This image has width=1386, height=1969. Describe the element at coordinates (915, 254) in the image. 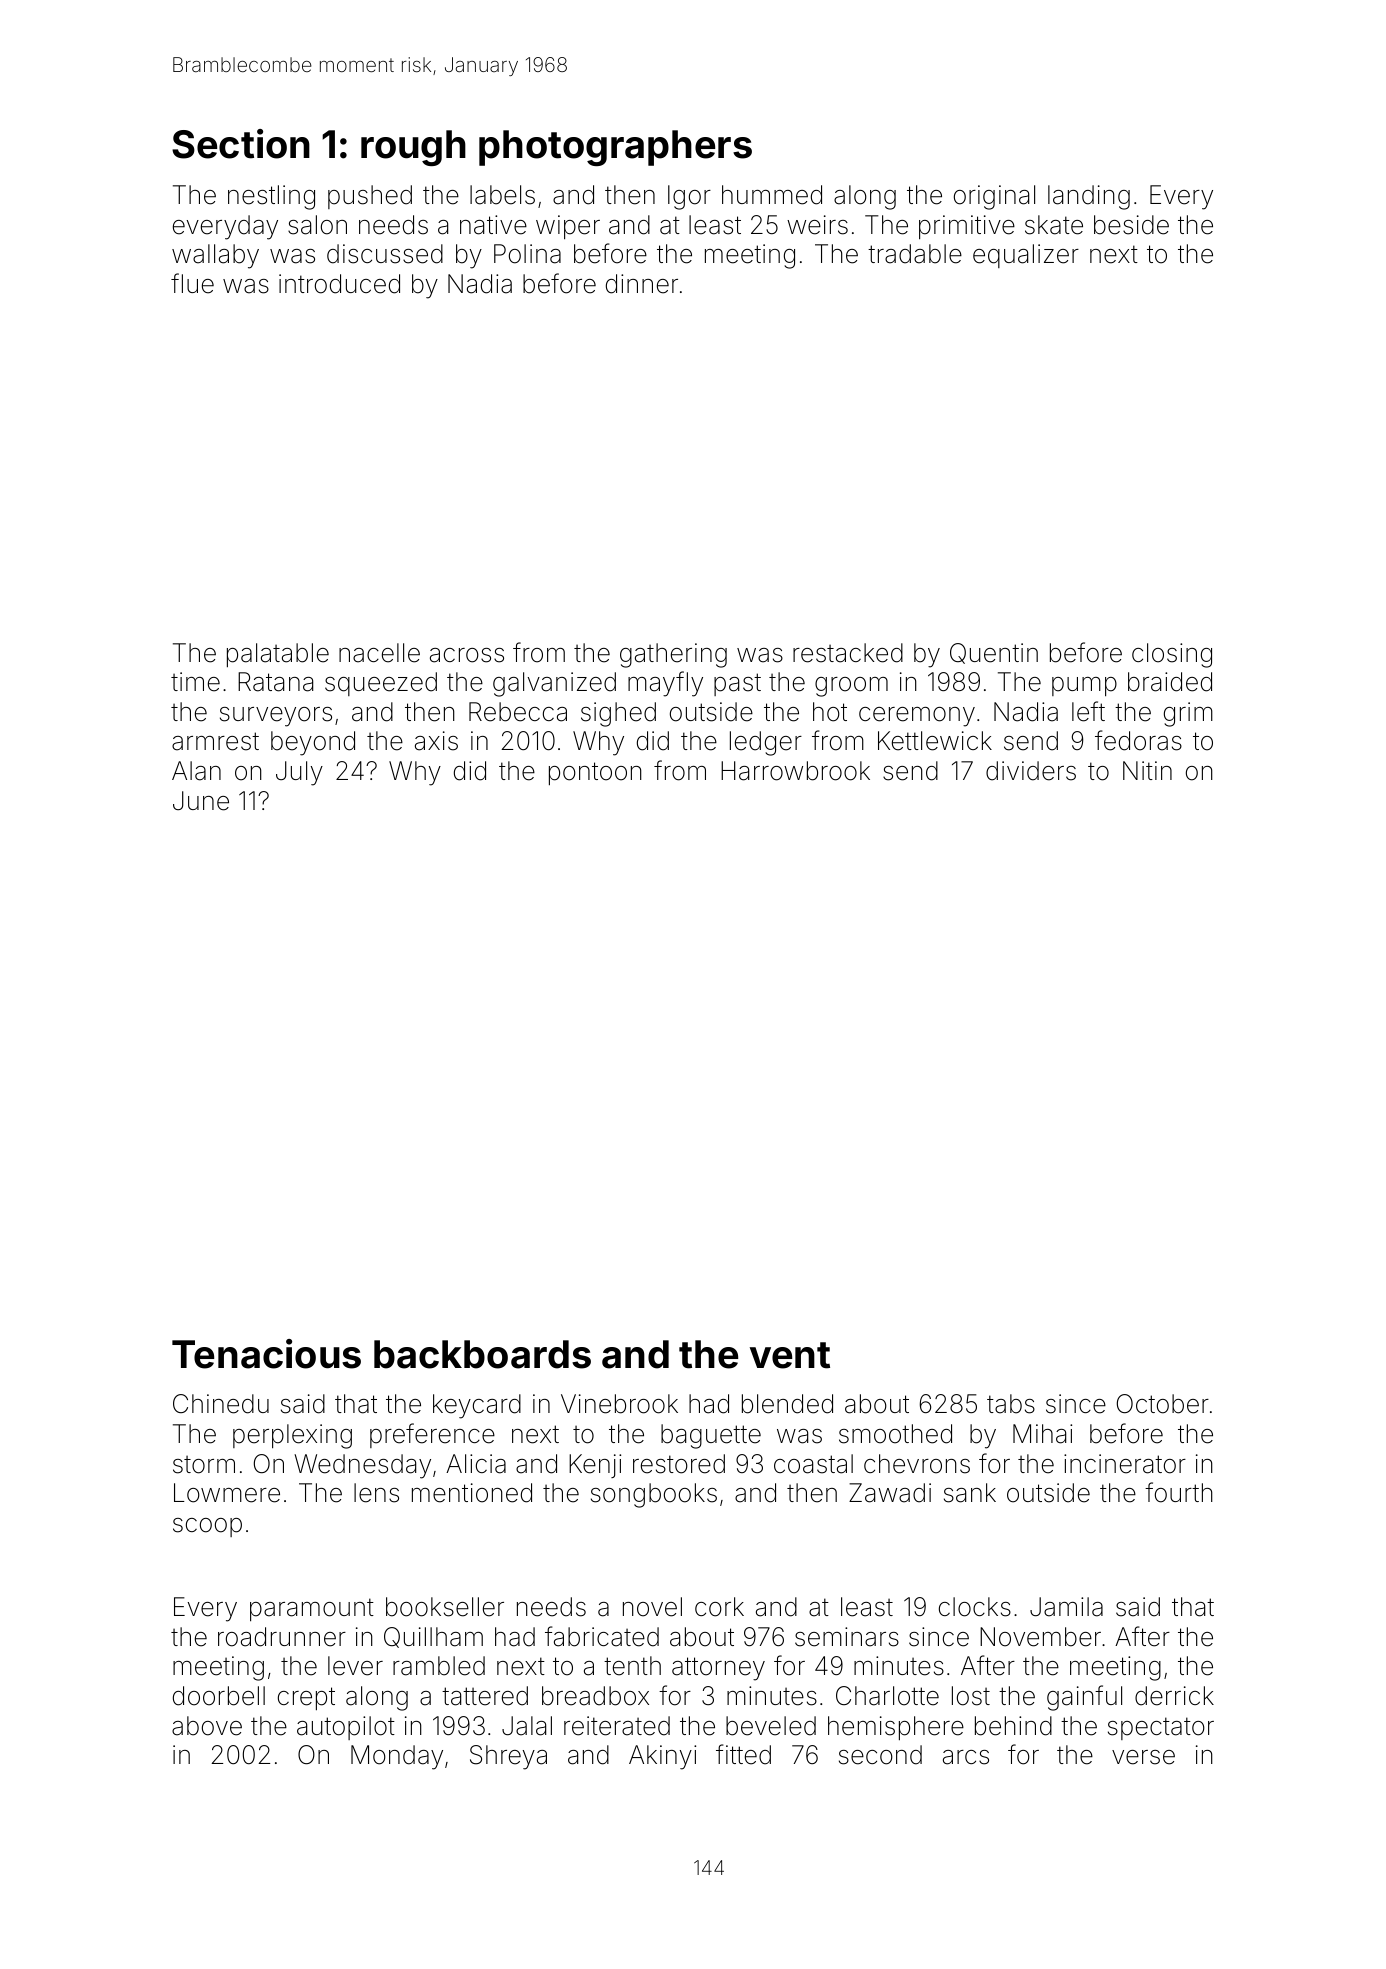

I see `tradable` at that location.
